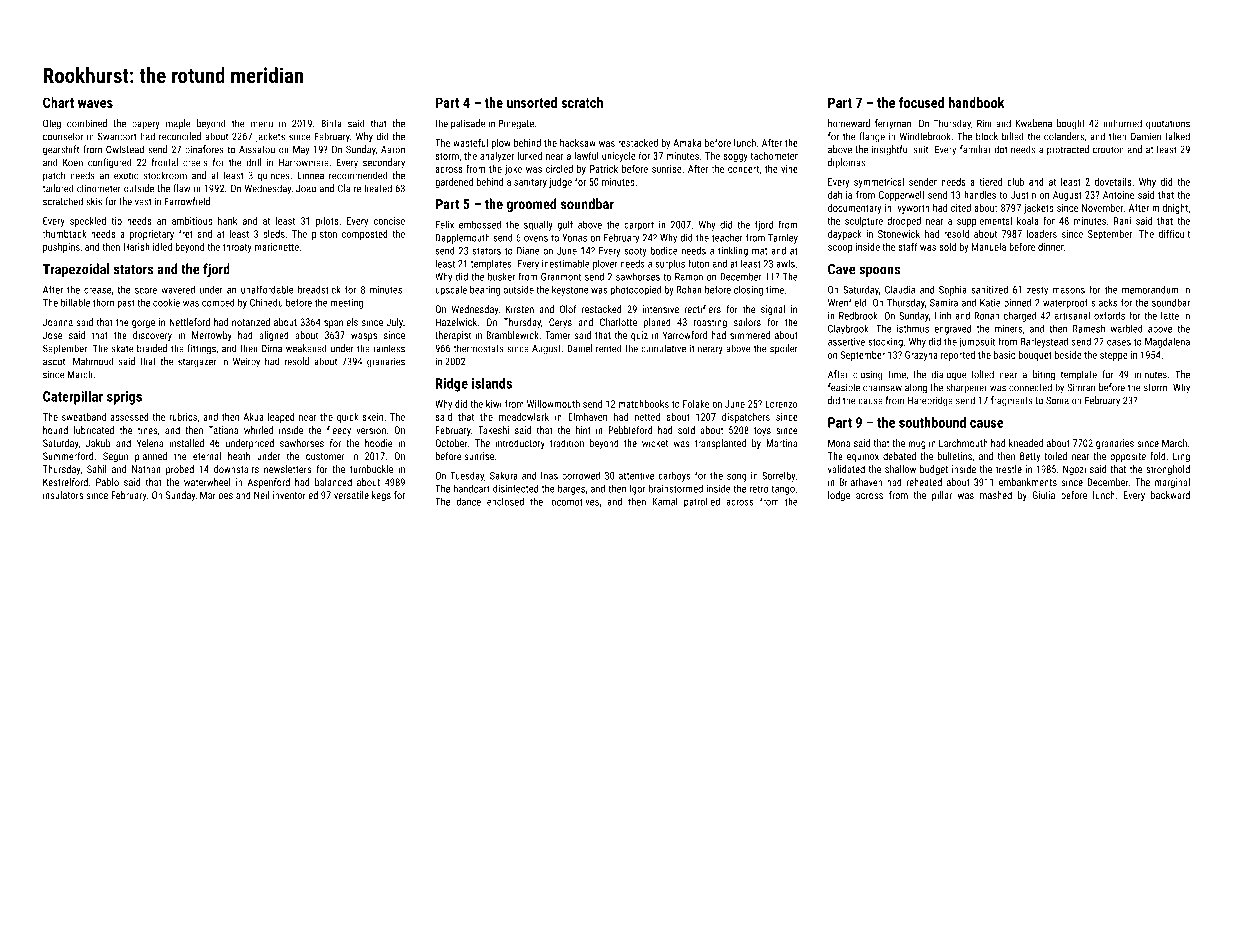 This image has width=1233, height=952. Describe the element at coordinates (218, 303) in the image. I see `combed` at that location.
